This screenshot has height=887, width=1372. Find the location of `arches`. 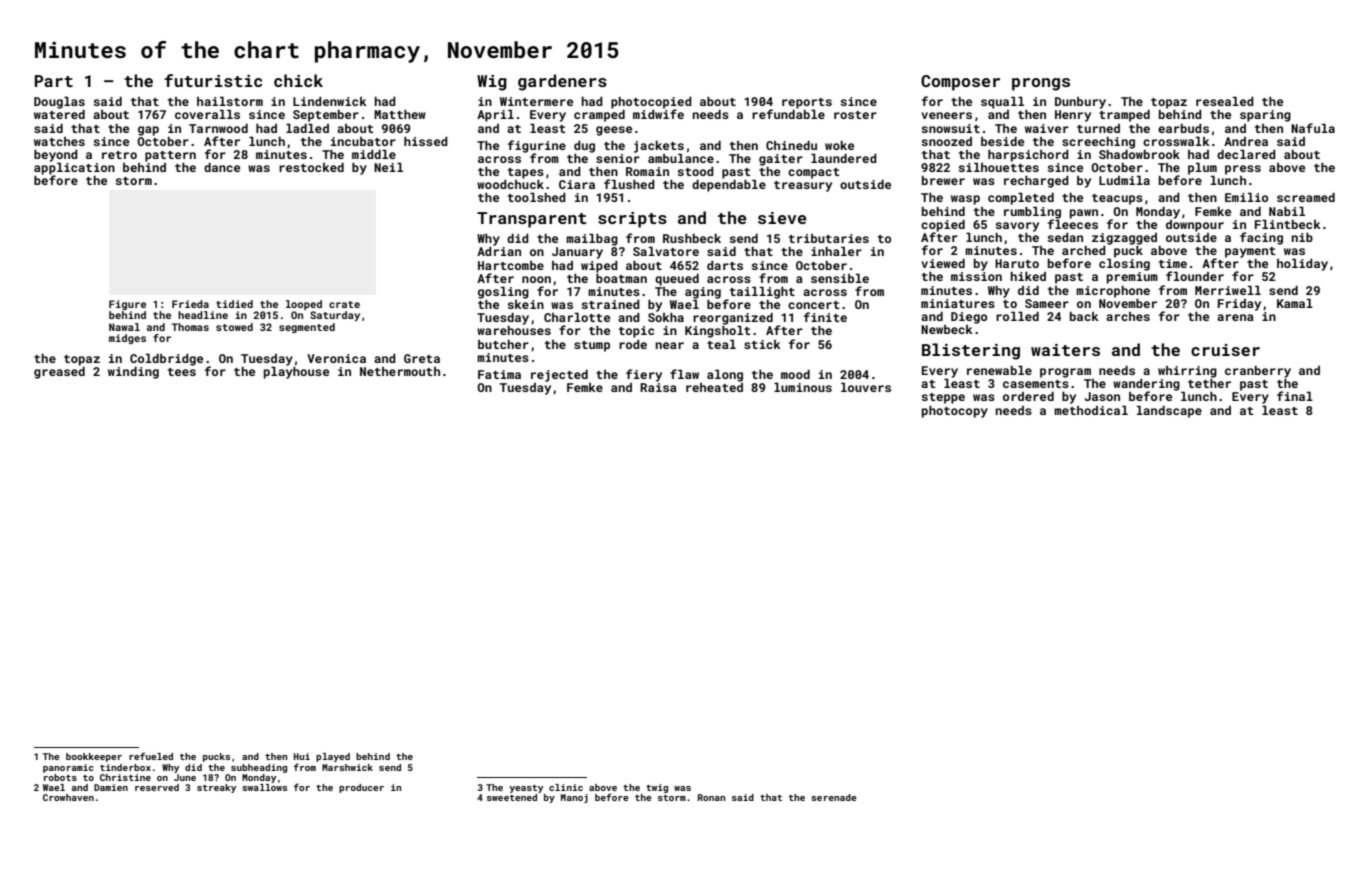

arches is located at coordinates (1128, 316).
